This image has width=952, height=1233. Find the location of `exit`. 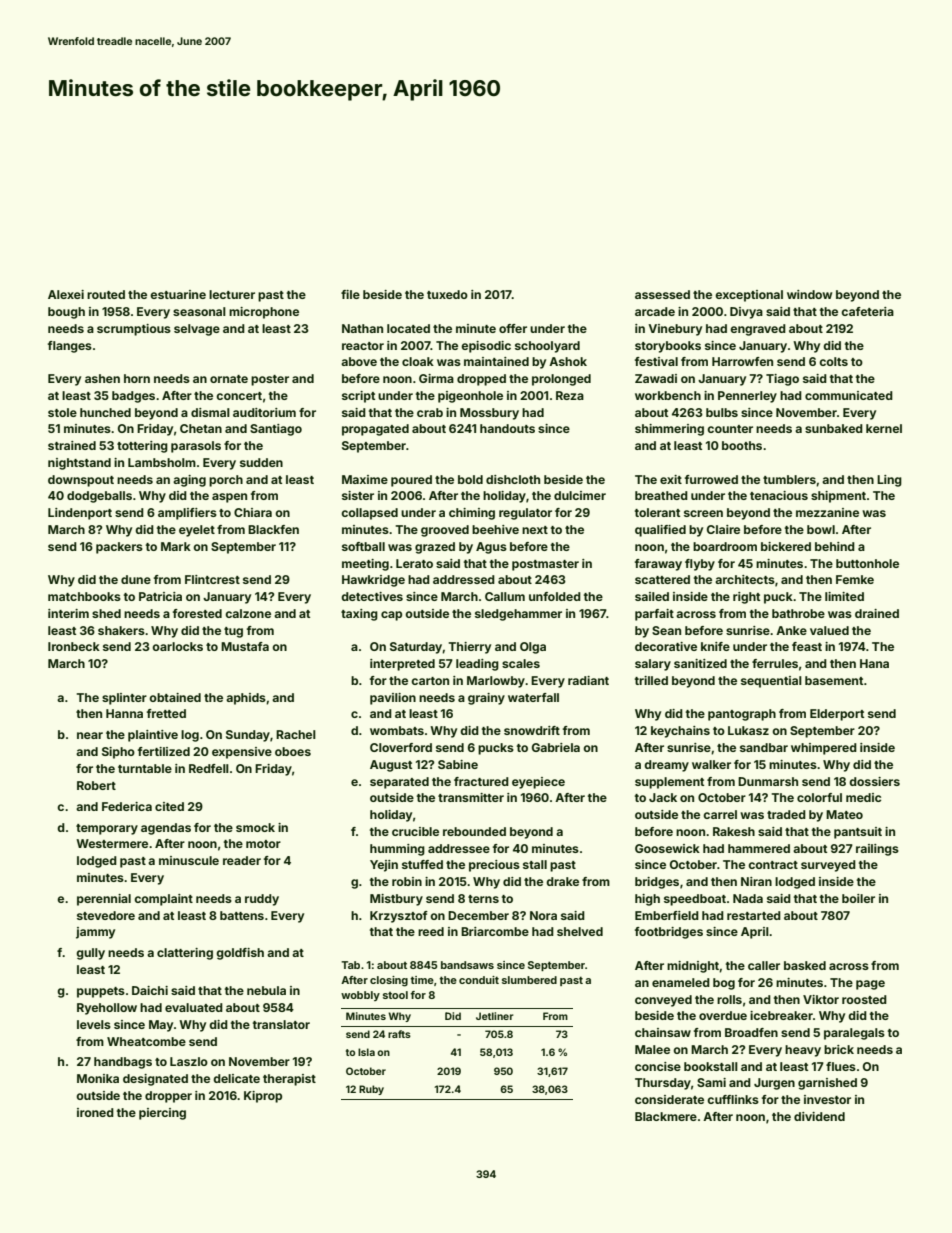

exit is located at coordinates (671, 479).
